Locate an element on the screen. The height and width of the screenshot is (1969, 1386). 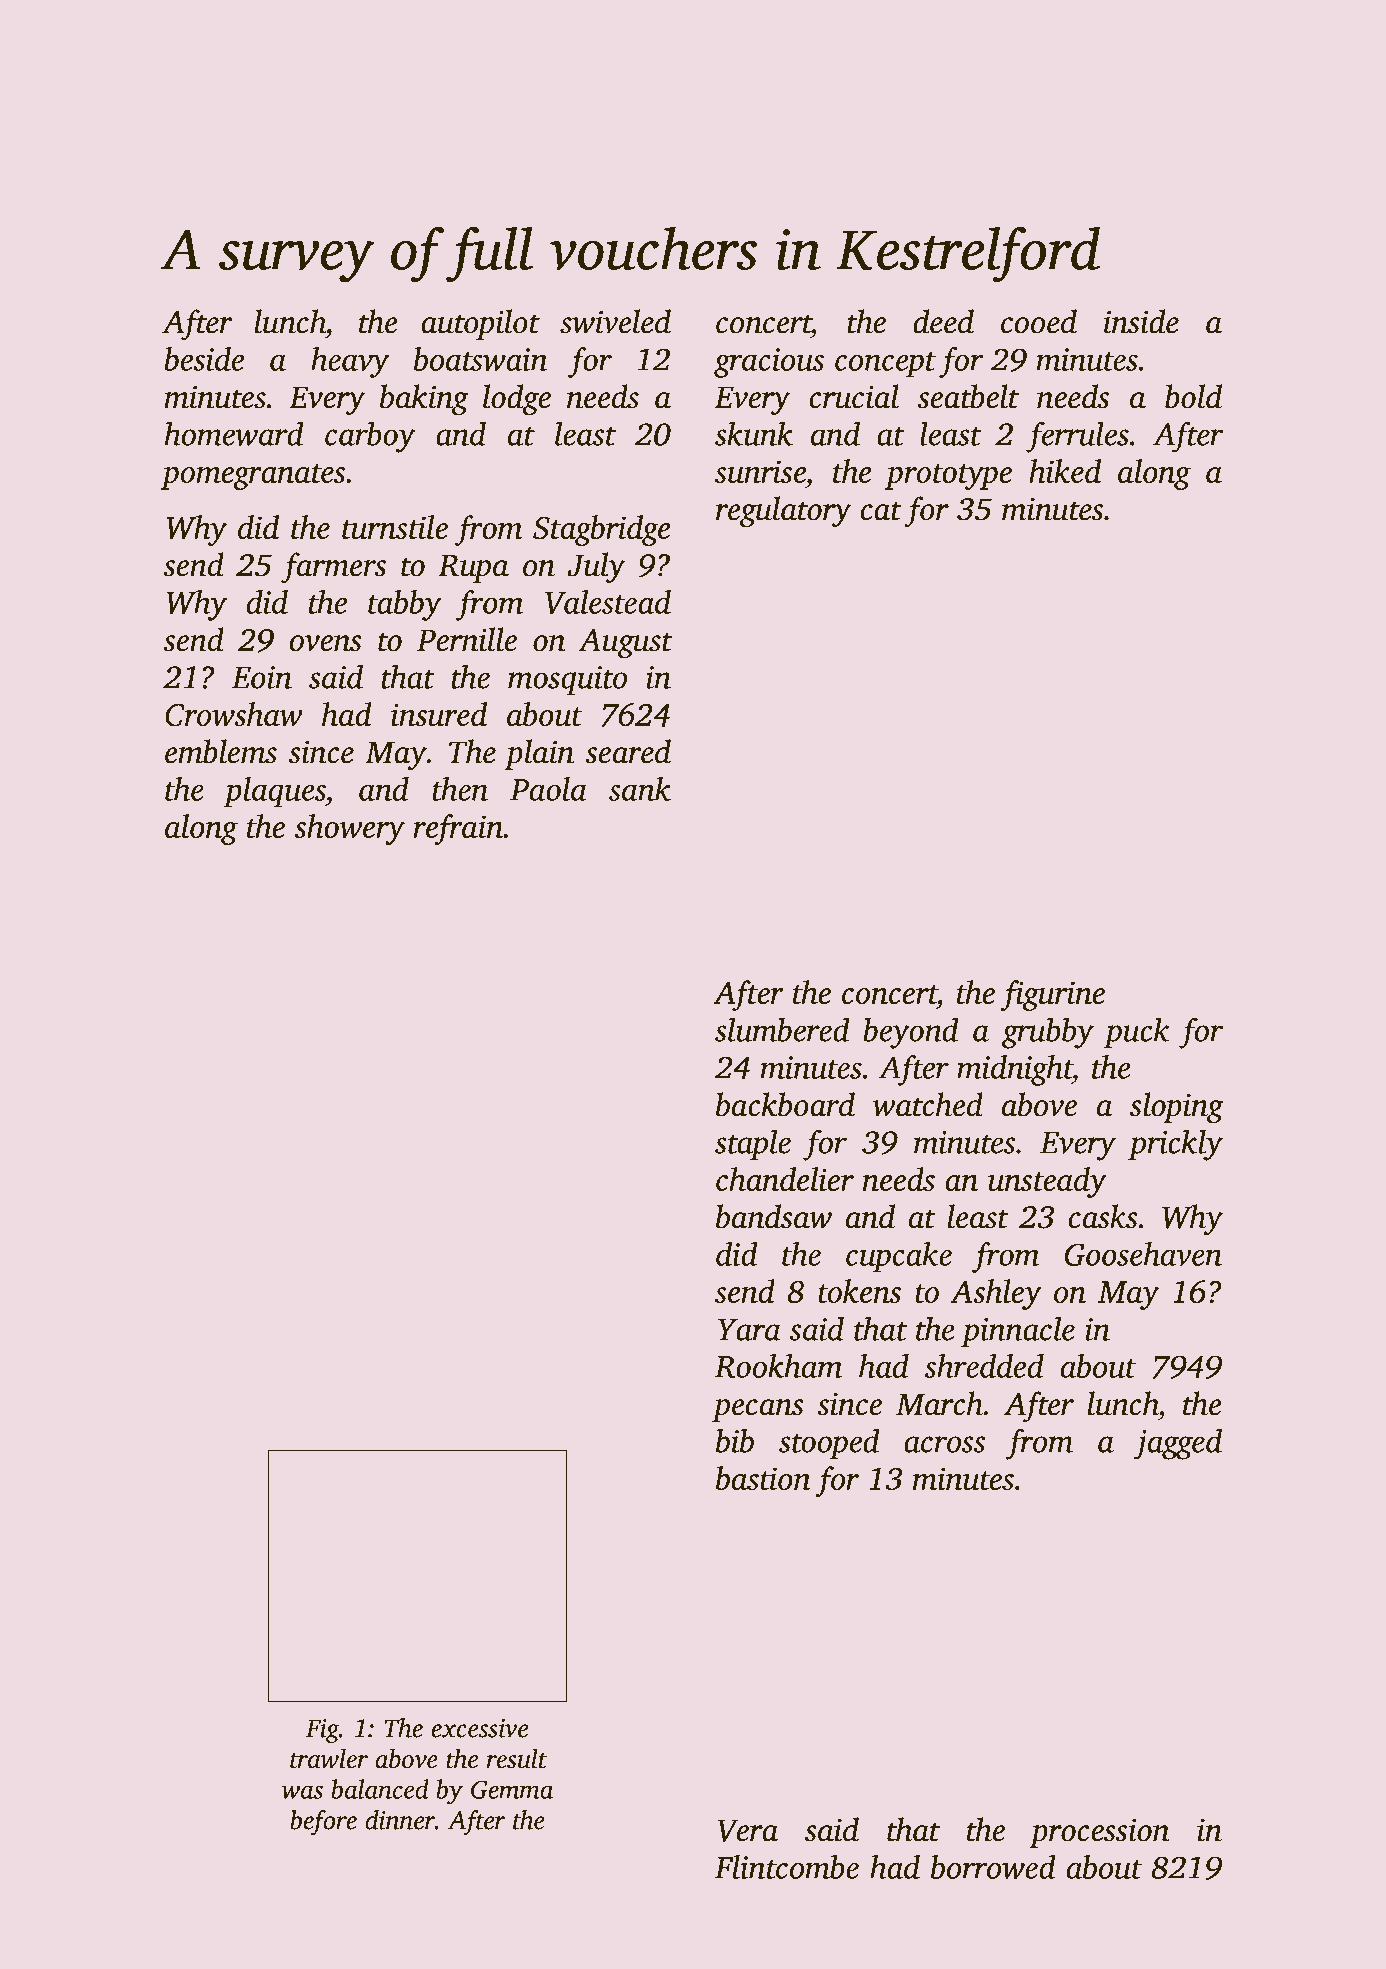
Yara is located at coordinates (749, 1330).
